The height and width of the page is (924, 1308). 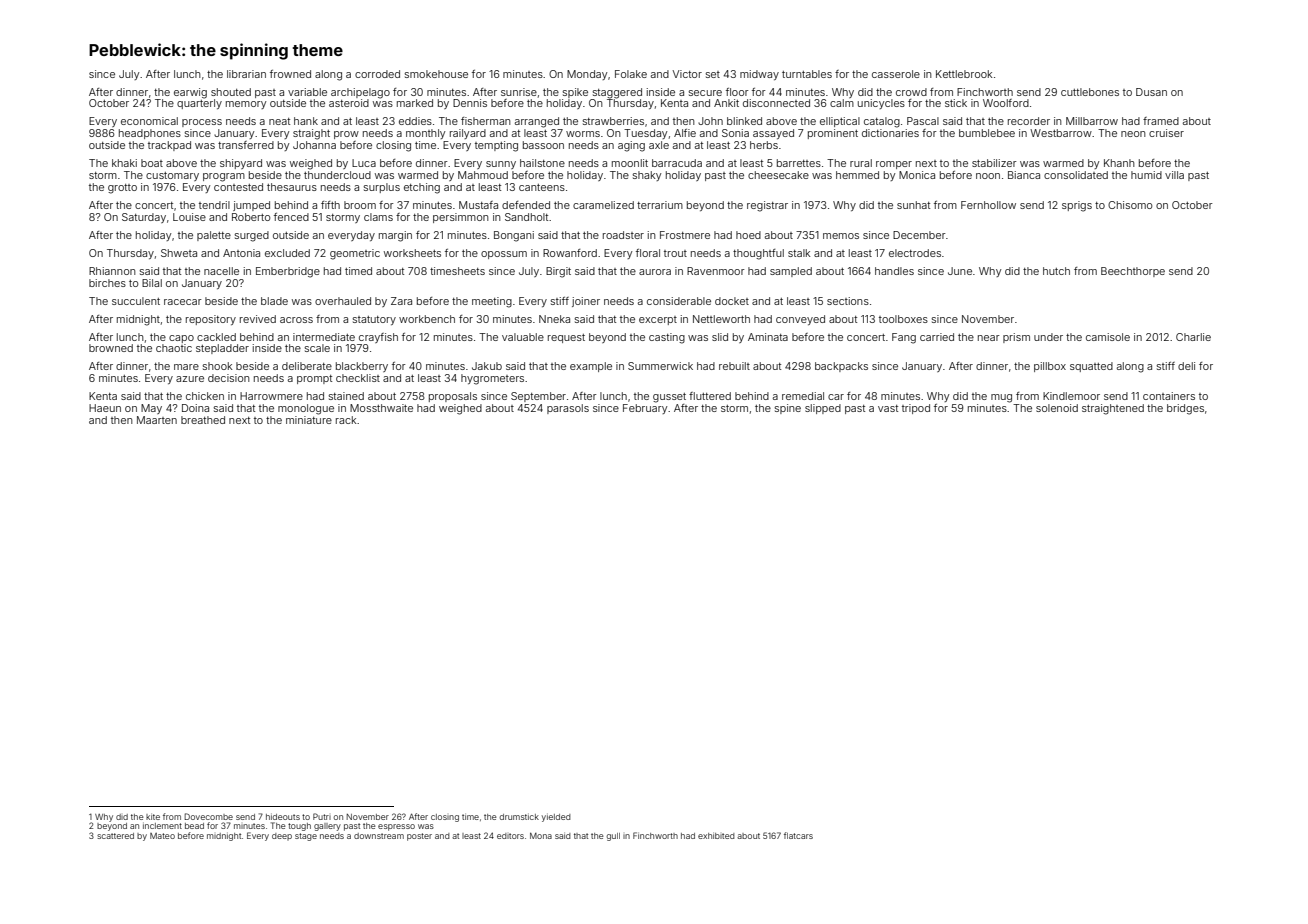 I want to click on stage, so click(x=306, y=837).
